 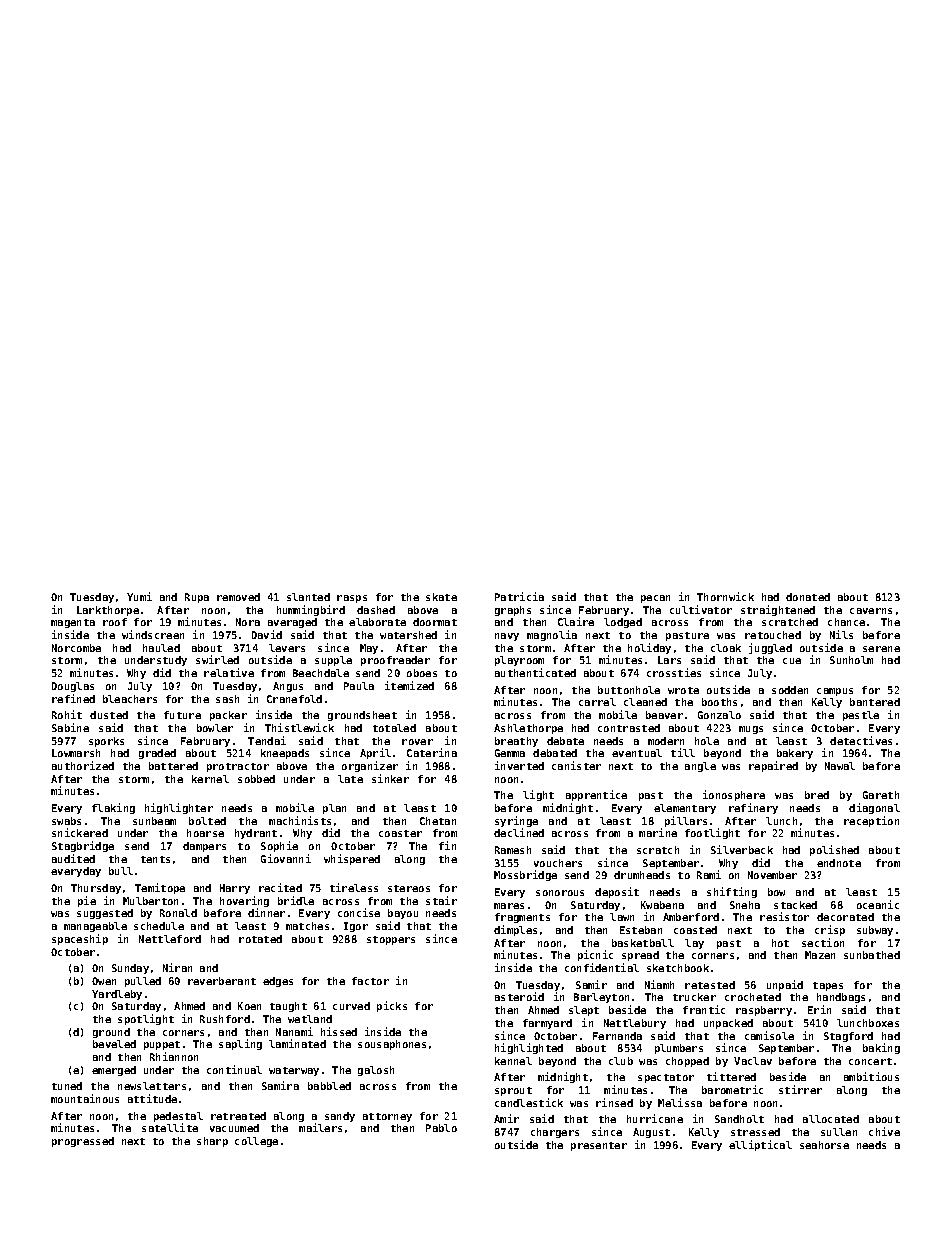 What do you see at coordinates (403, 914) in the document?
I see `bayou` at bounding box center [403, 914].
